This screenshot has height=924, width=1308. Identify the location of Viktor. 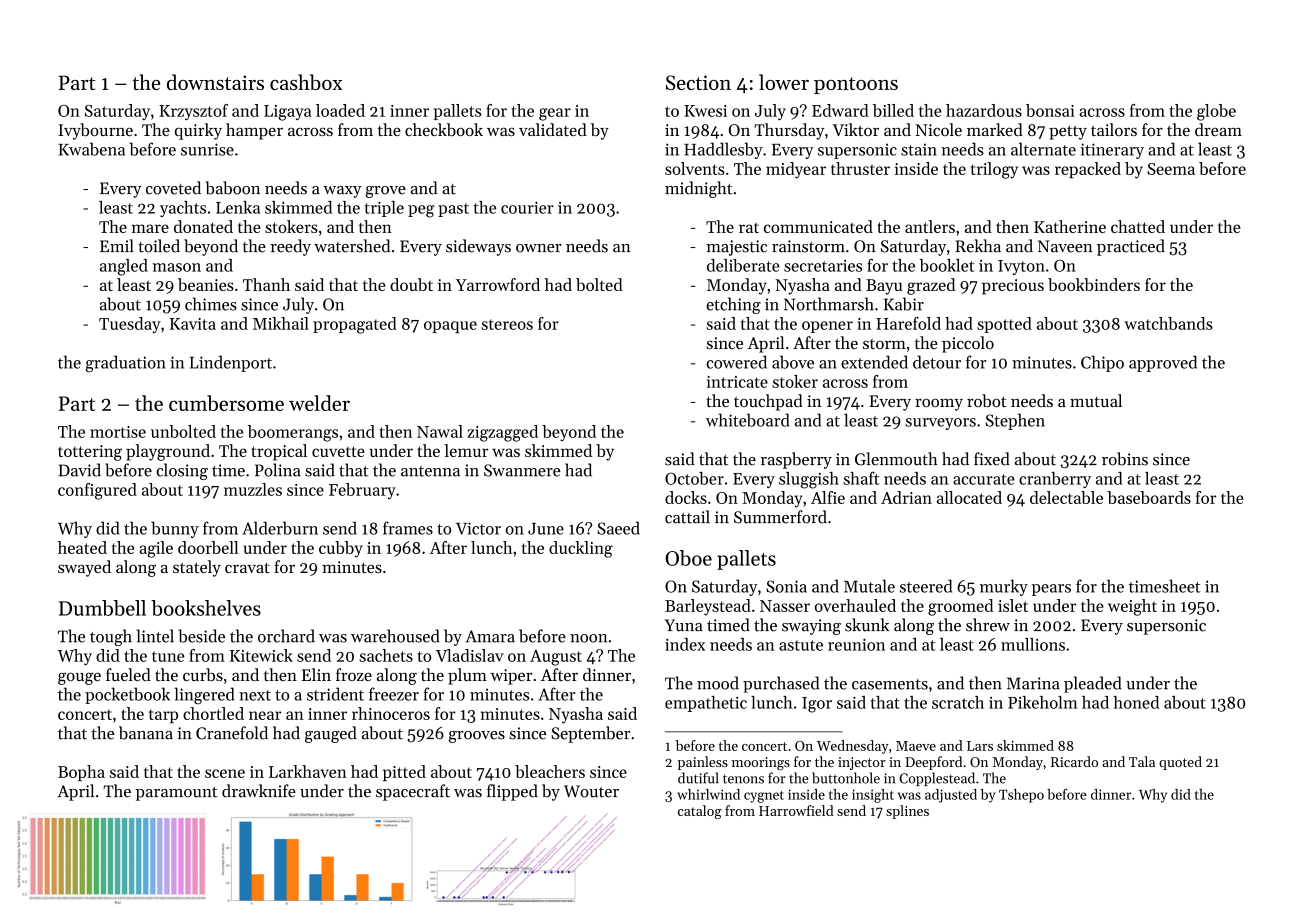
(855, 129).
